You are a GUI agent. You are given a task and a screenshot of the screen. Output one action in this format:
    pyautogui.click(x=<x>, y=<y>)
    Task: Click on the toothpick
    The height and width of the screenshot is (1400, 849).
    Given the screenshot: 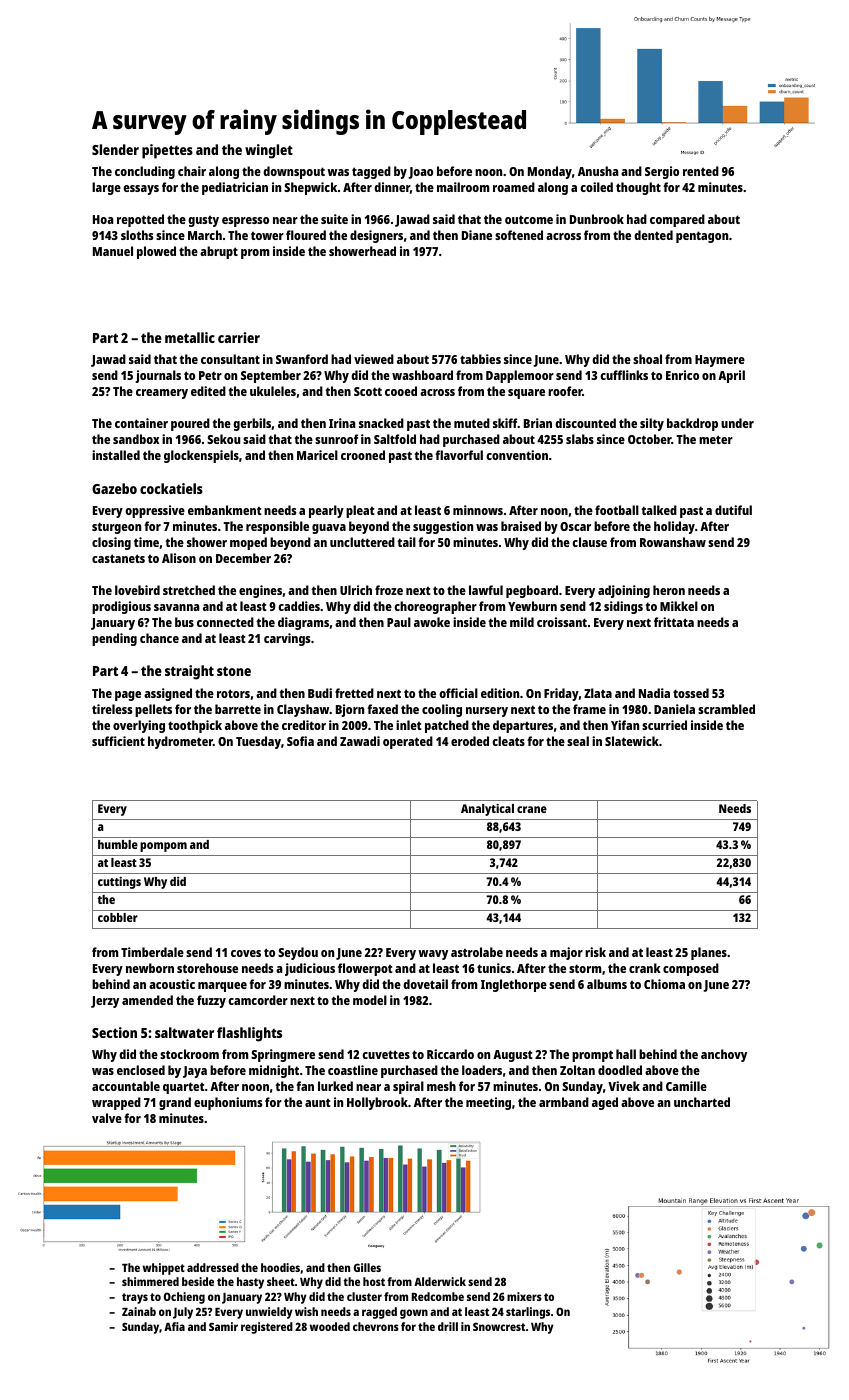 What is the action you would take?
    pyautogui.click(x=195, y=726)
